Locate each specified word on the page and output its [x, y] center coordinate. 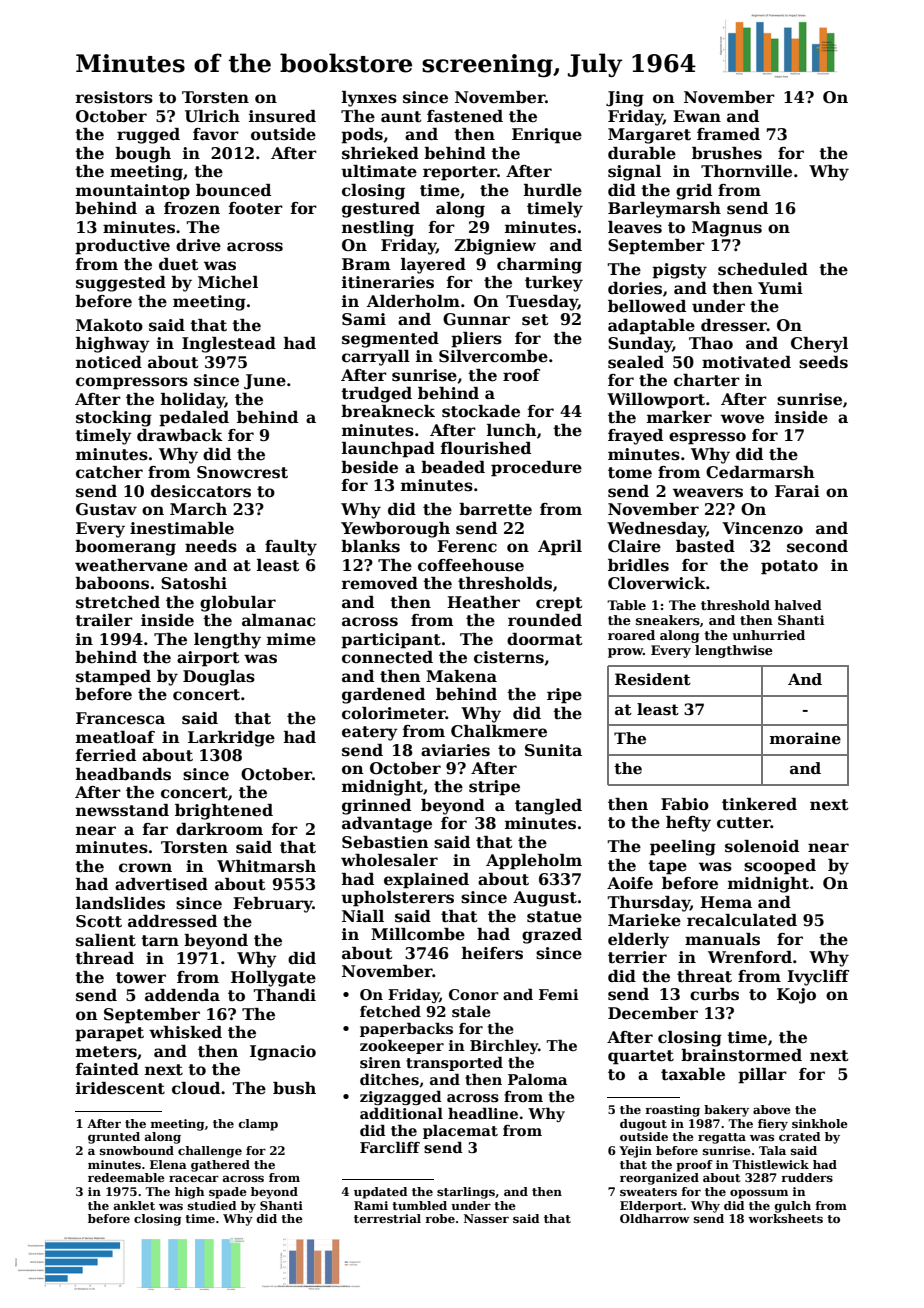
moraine [805, 738]
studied [212, 1205]
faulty [291, 548]
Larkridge [231, 739]
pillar [762, 1076]
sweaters [648, 1192]
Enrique [547, 136]
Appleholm [534, 862]
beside [369, 467]
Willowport [656, 401]
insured [282, 116]
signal [634, 173]
